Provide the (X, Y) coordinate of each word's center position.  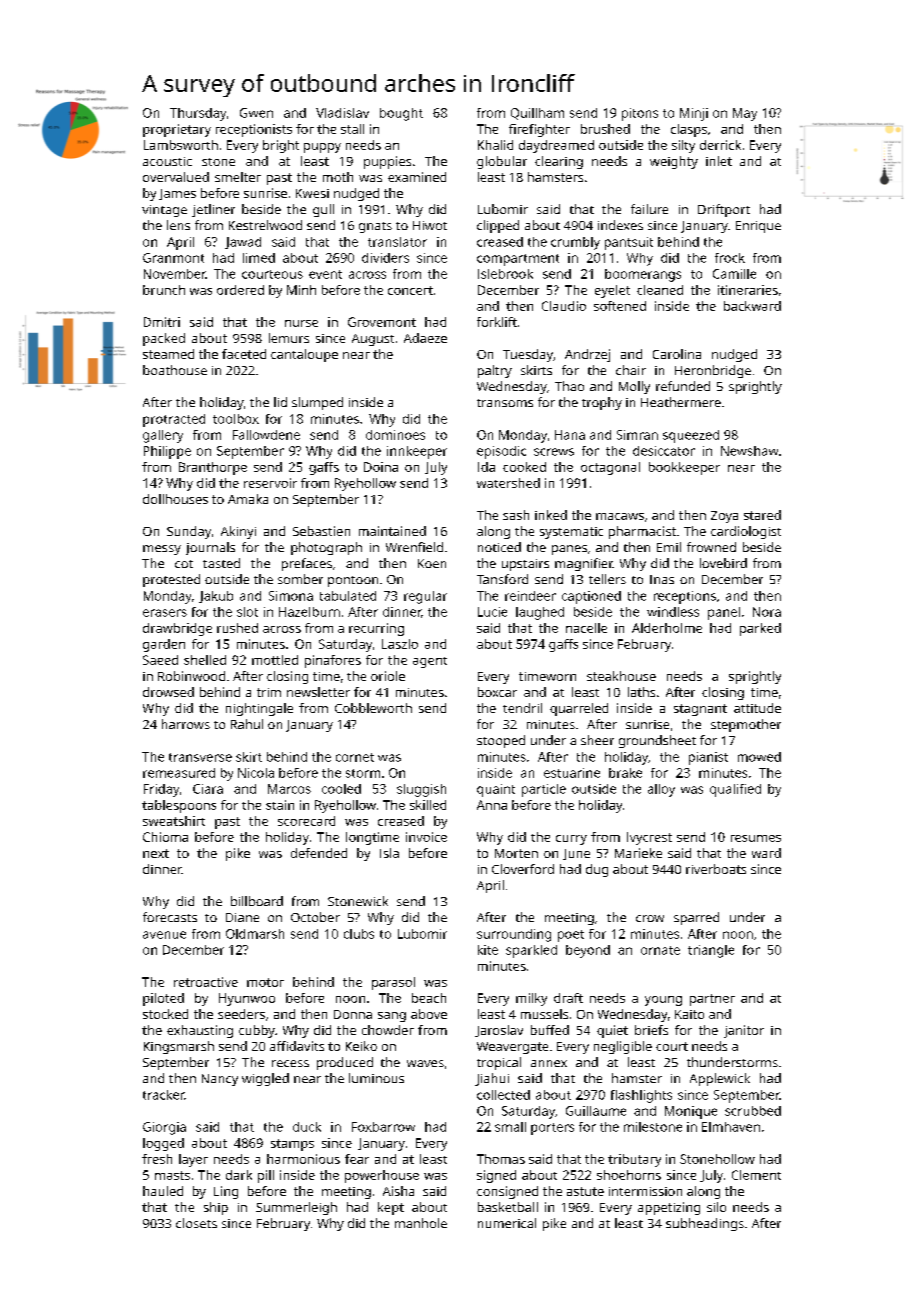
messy (162, 550)
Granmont (173, 258)
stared (762, 515)
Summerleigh (296, 1208)
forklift (497, 322)
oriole (388, 676)
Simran (637, 435)
